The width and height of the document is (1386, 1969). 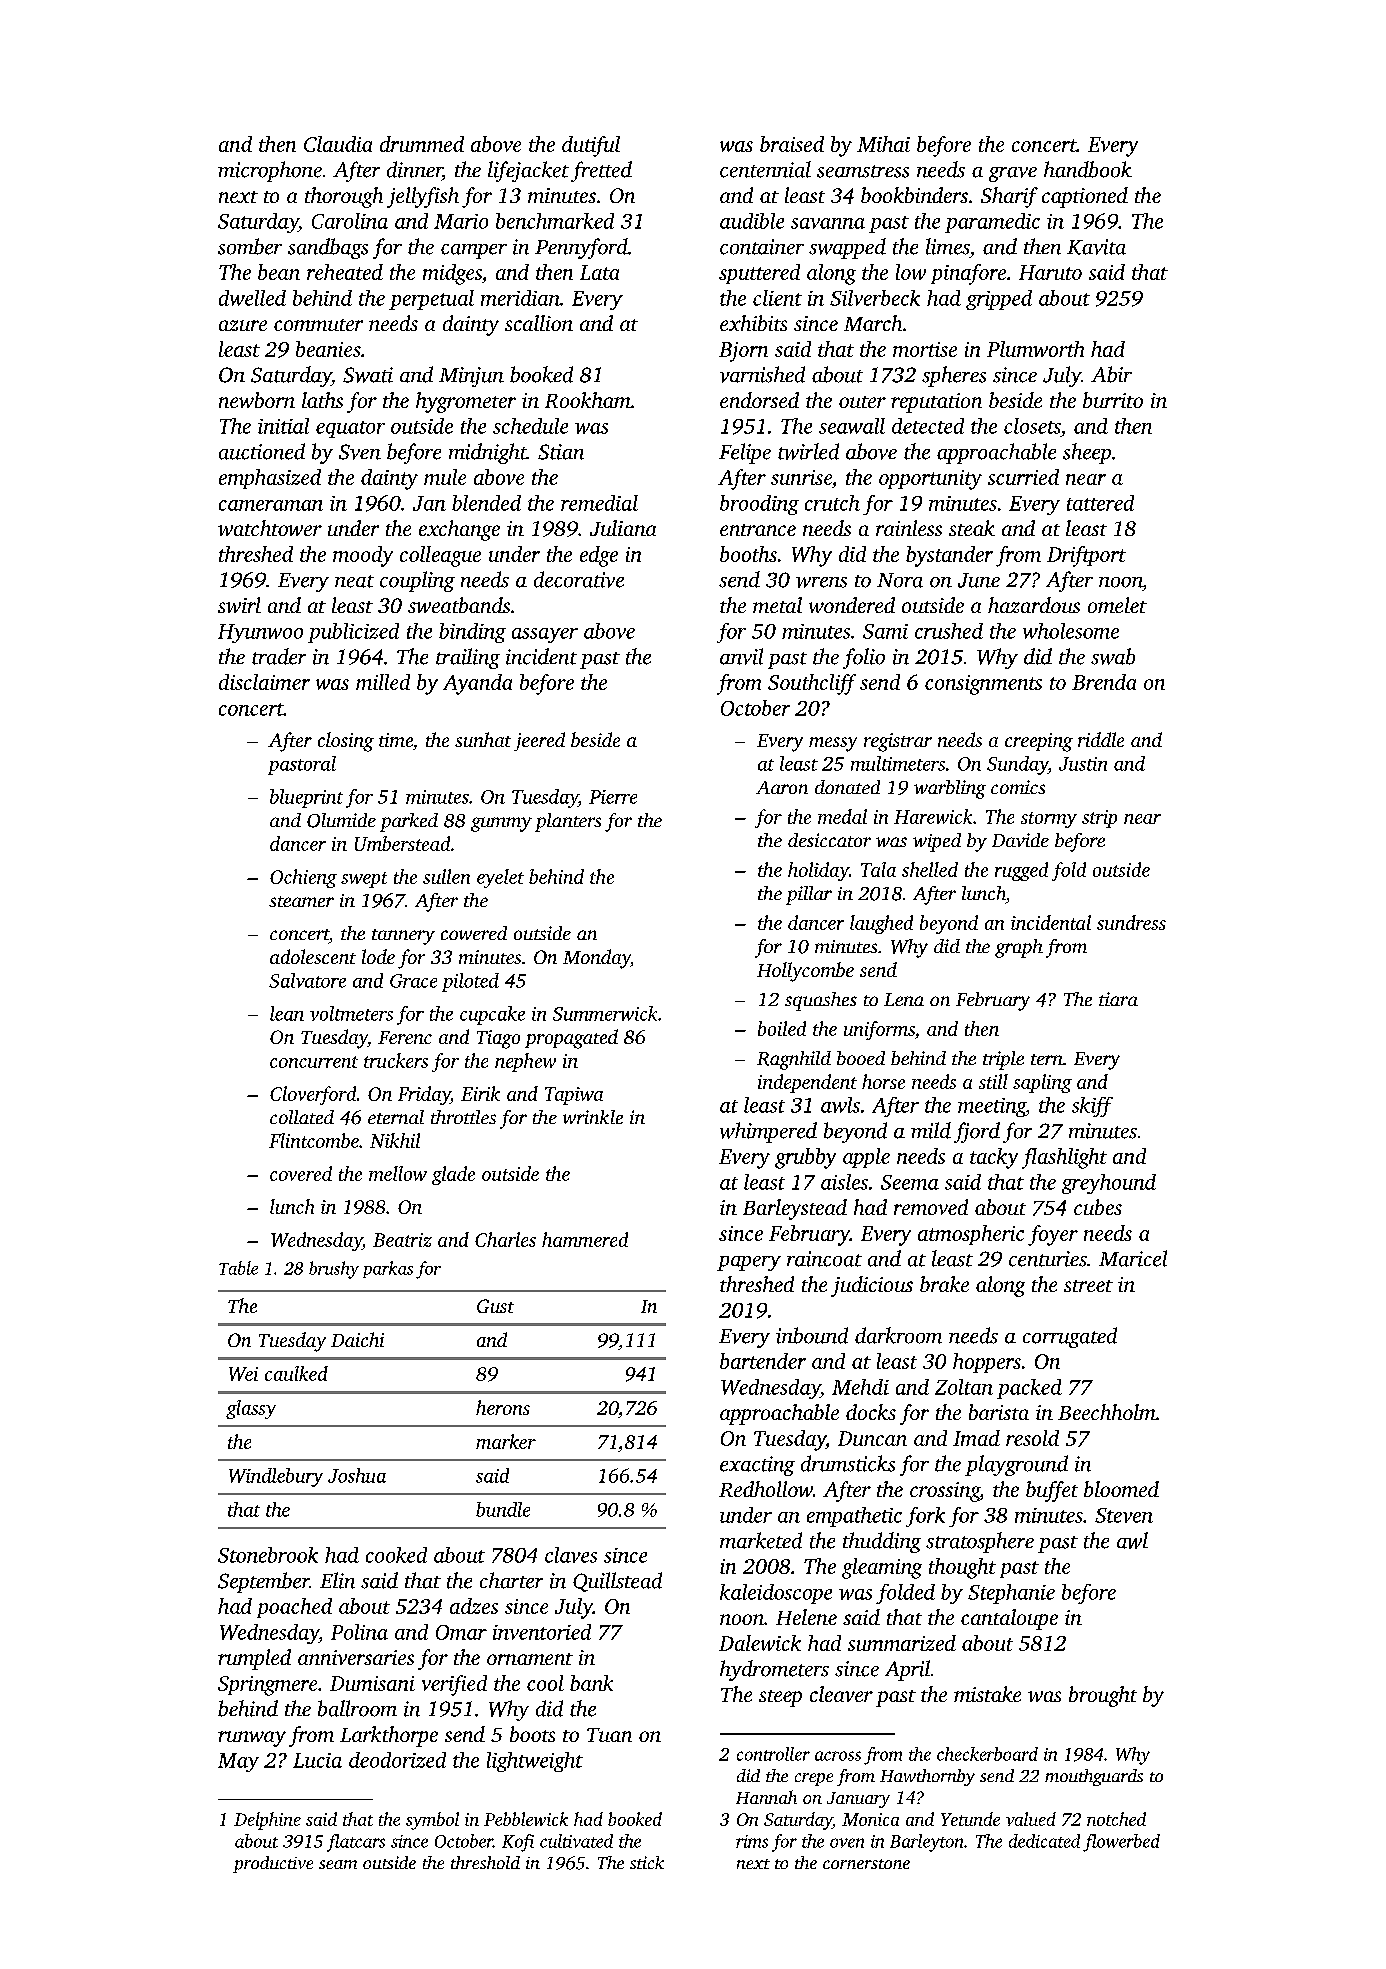 What do you see at coordinates (749, 1263) in the document?
I see `papery` at bounding box center [749, 1263].
